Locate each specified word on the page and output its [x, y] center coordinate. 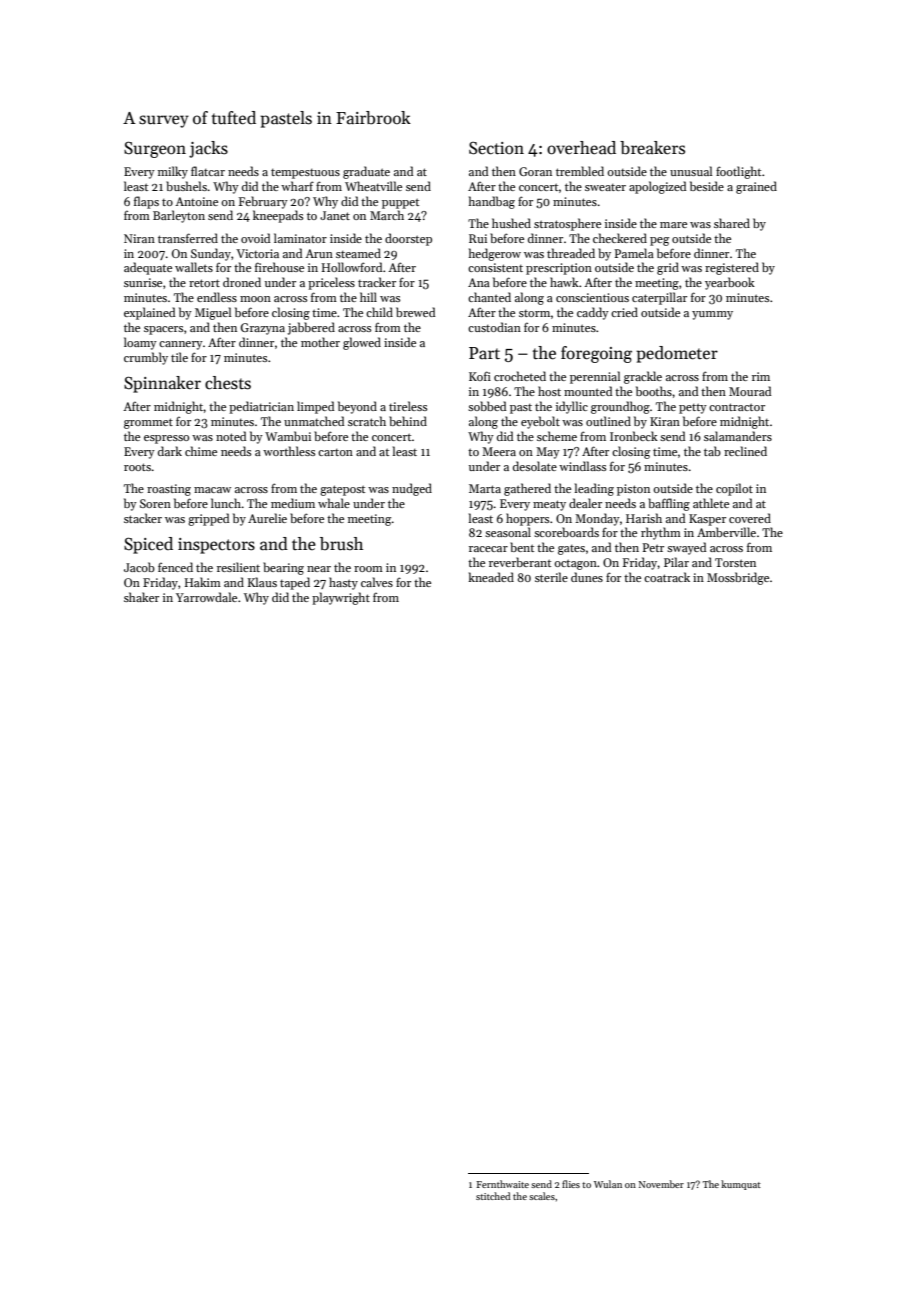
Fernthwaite [502, 1184]
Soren [155, 503]
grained [756, 187]
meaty [549, 505]
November [661, 1184]
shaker [141, 597]
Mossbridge [738, 578]
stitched [493, 1196]
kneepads [278, 216]
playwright [341, 598]
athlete [711, 503]
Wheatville [373, 186]
